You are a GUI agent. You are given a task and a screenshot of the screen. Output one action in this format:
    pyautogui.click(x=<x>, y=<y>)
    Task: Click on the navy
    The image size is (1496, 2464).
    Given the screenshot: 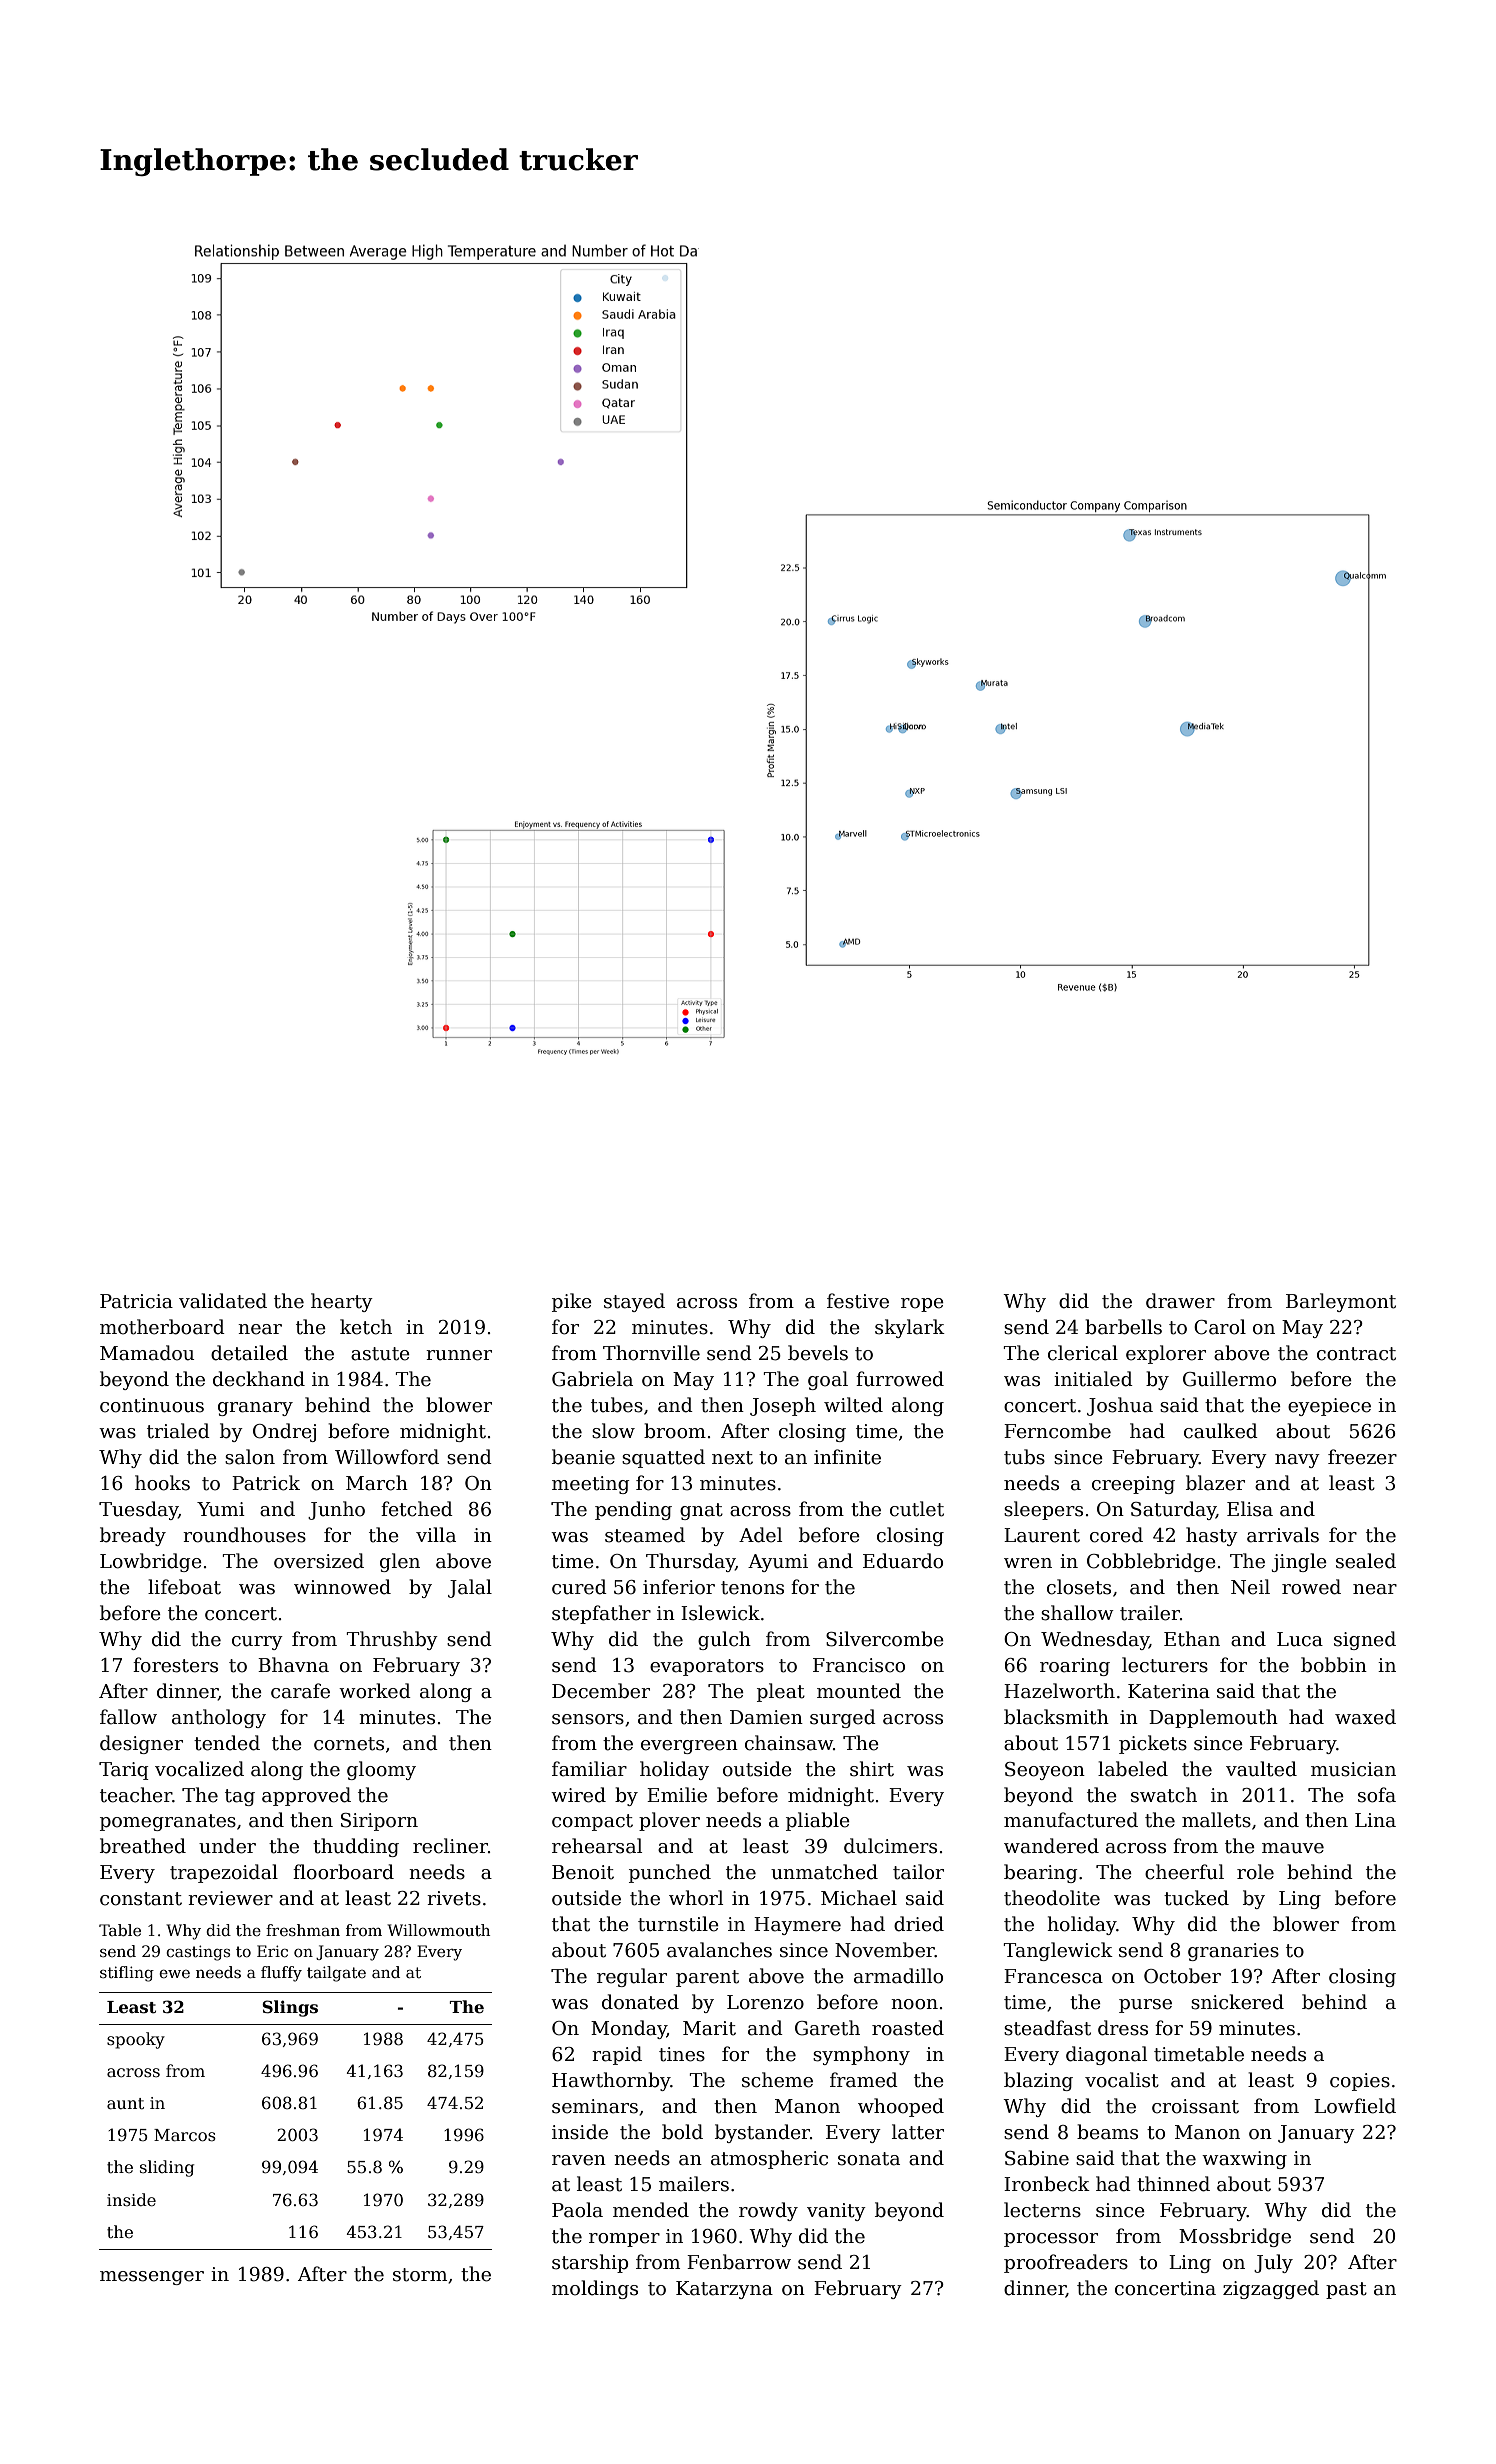 What is the action you would take?
    pyautogui.click(x=1297, y=1461)
